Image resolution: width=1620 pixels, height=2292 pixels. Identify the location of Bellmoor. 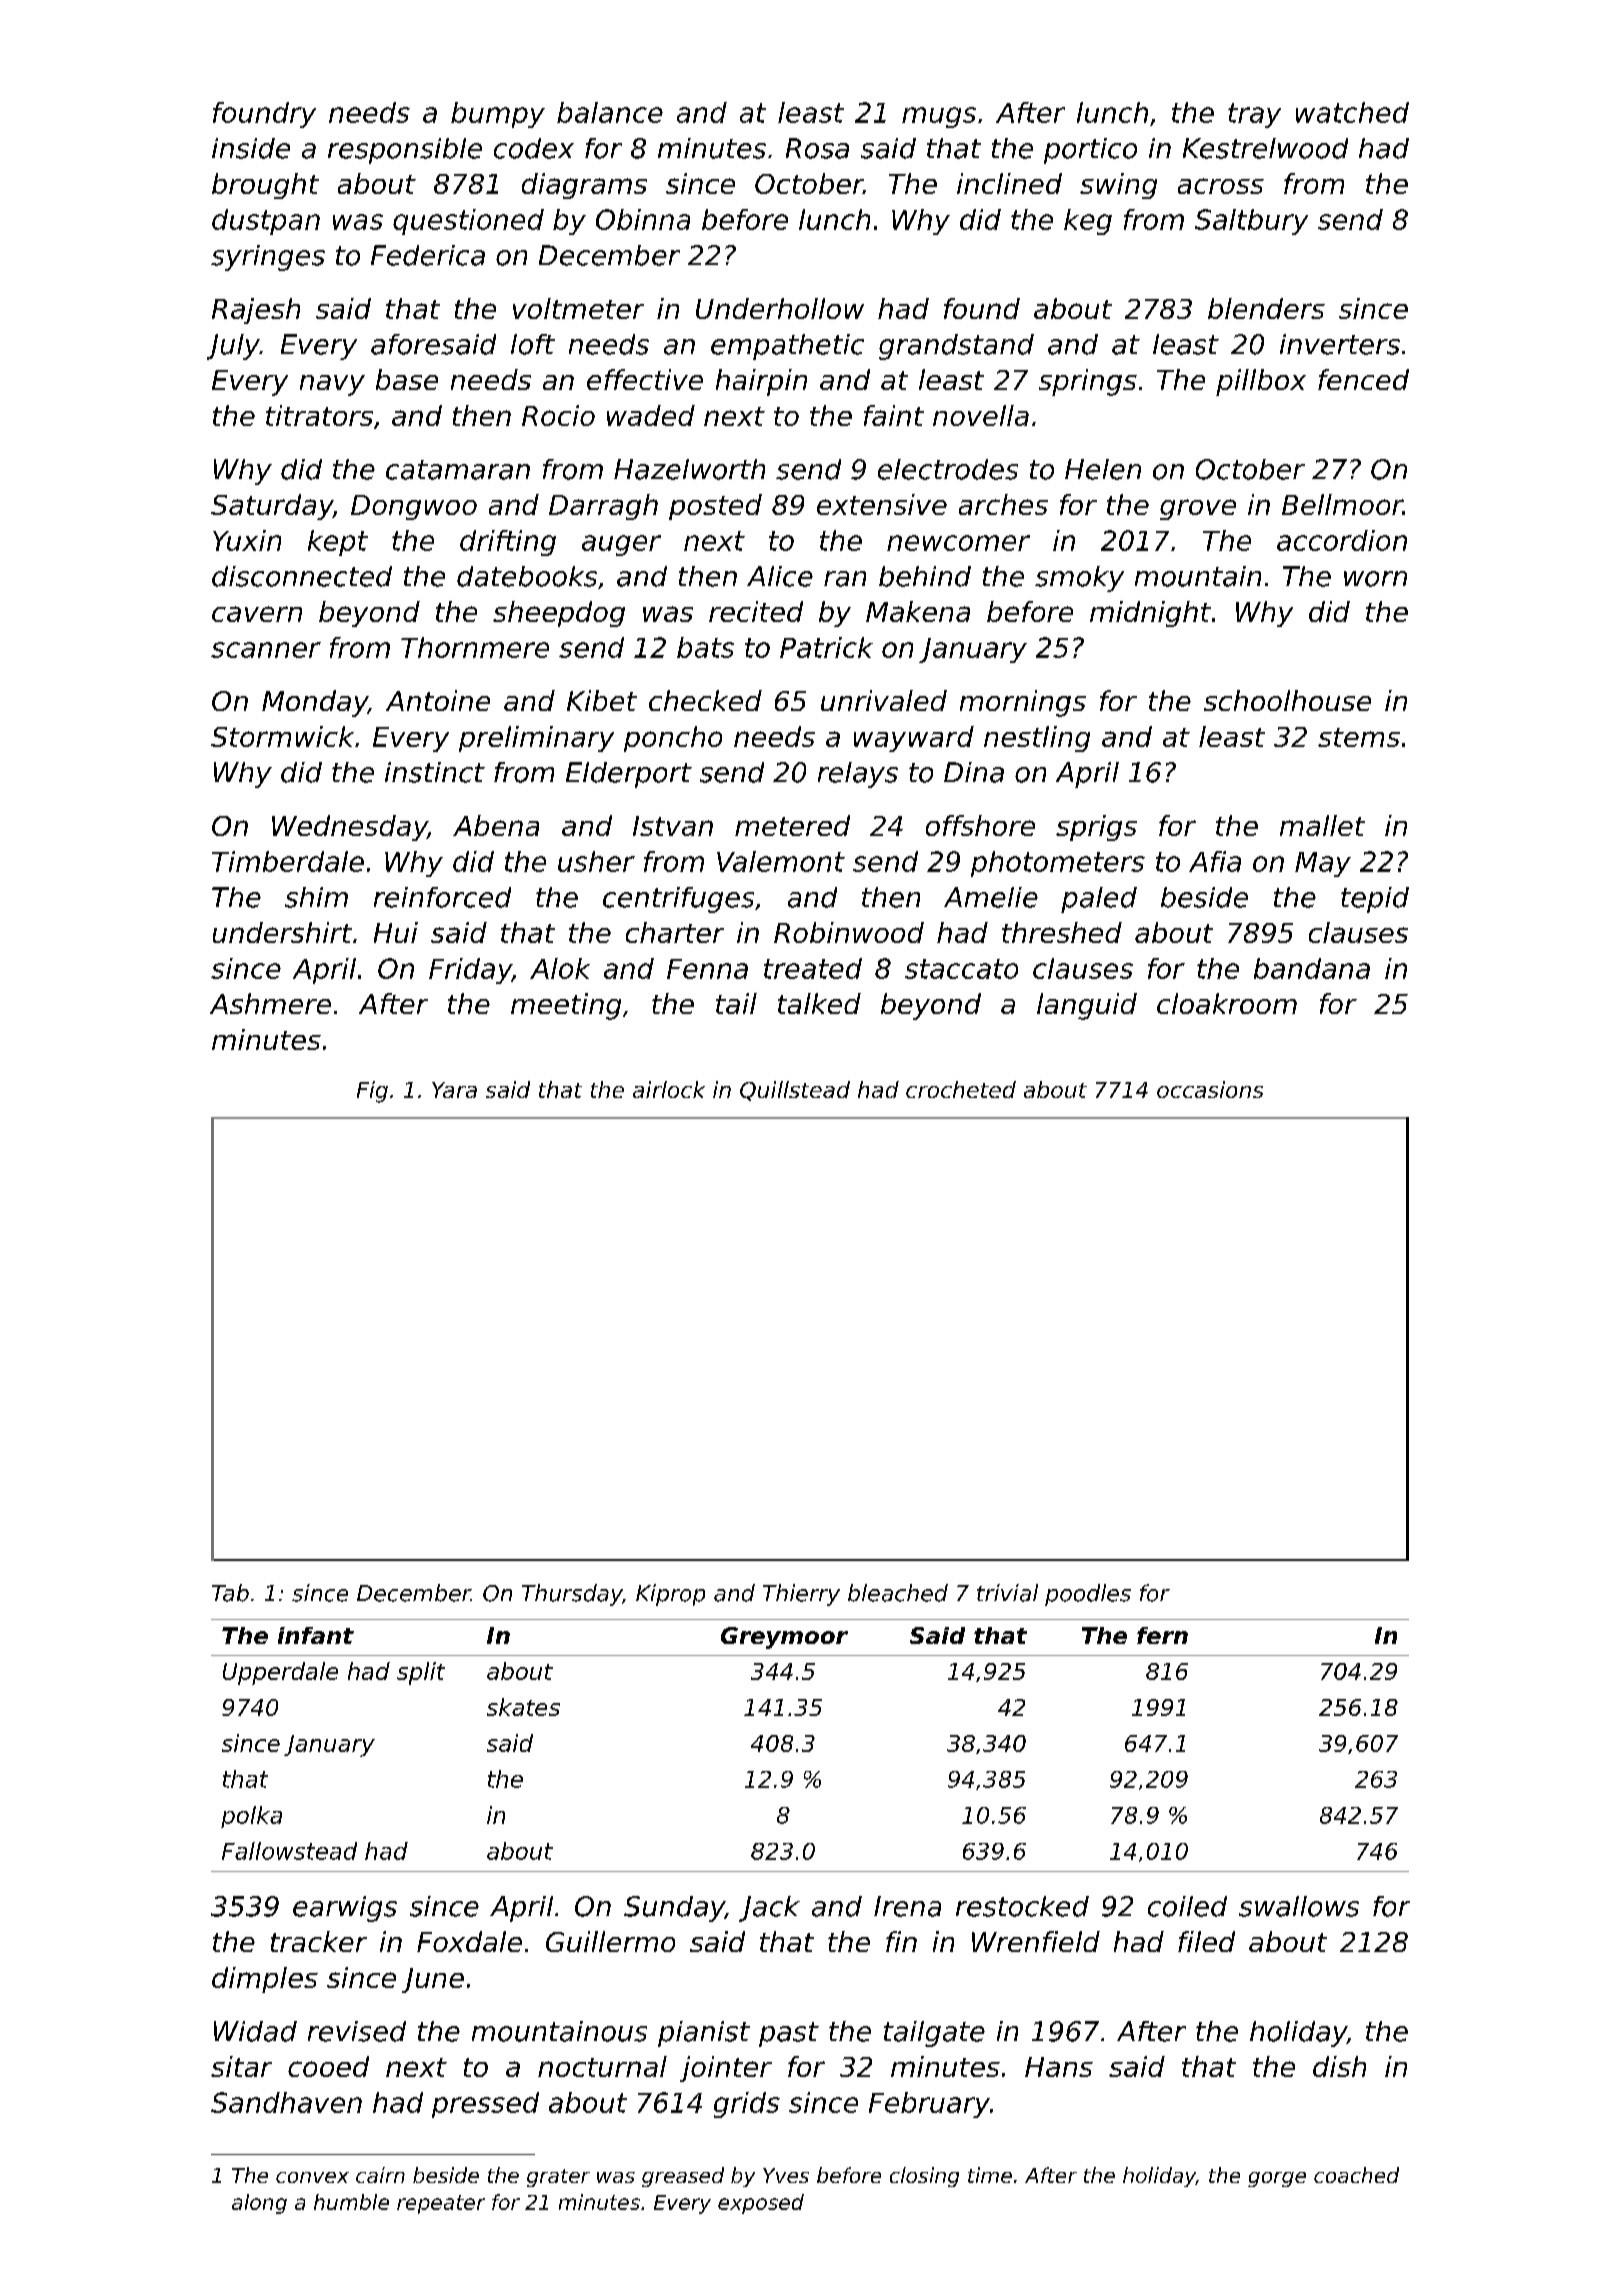
(1342, 504).
